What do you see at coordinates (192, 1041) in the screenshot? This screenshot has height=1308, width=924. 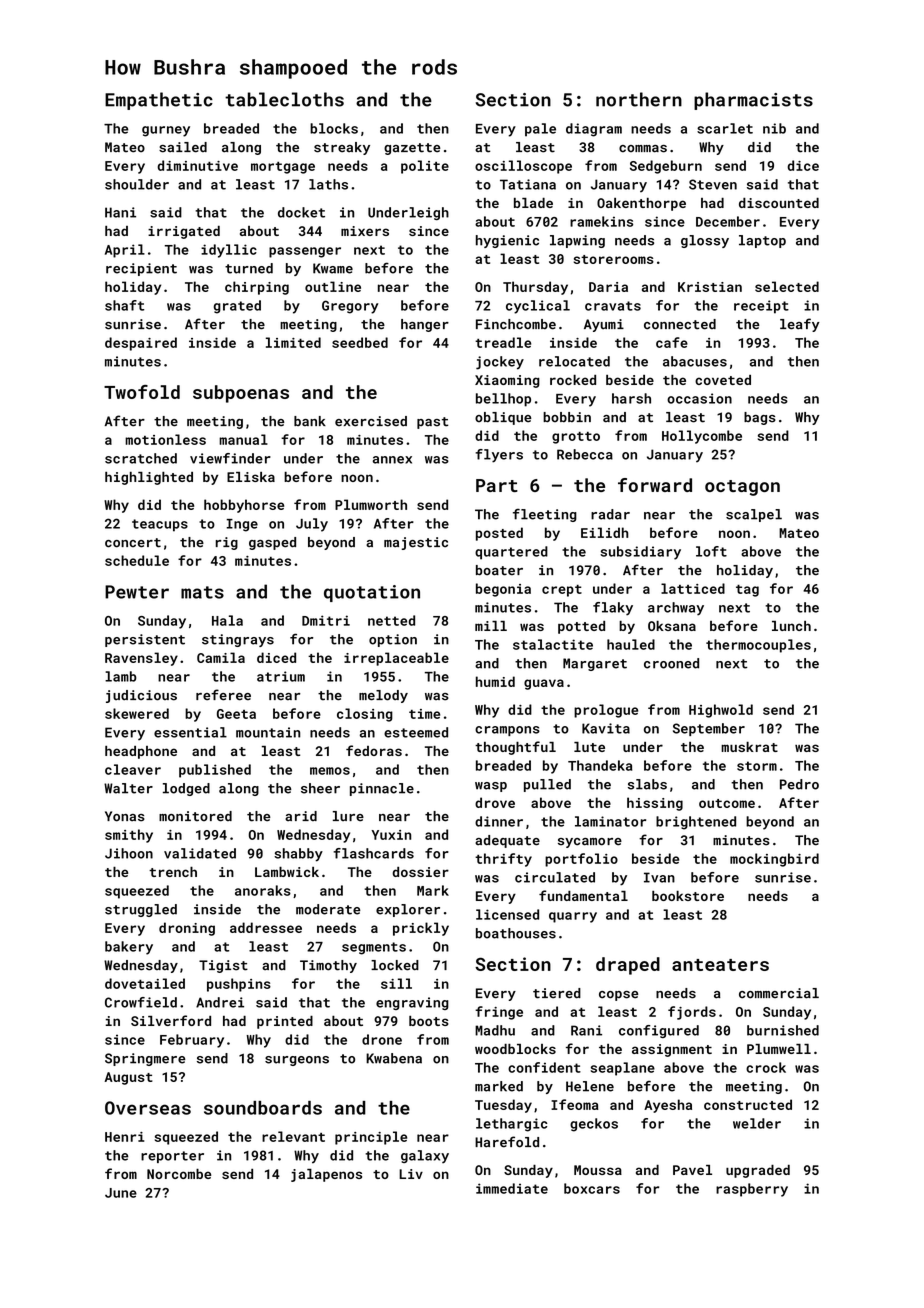 I see `February` at bounding box center [192, 1041].
